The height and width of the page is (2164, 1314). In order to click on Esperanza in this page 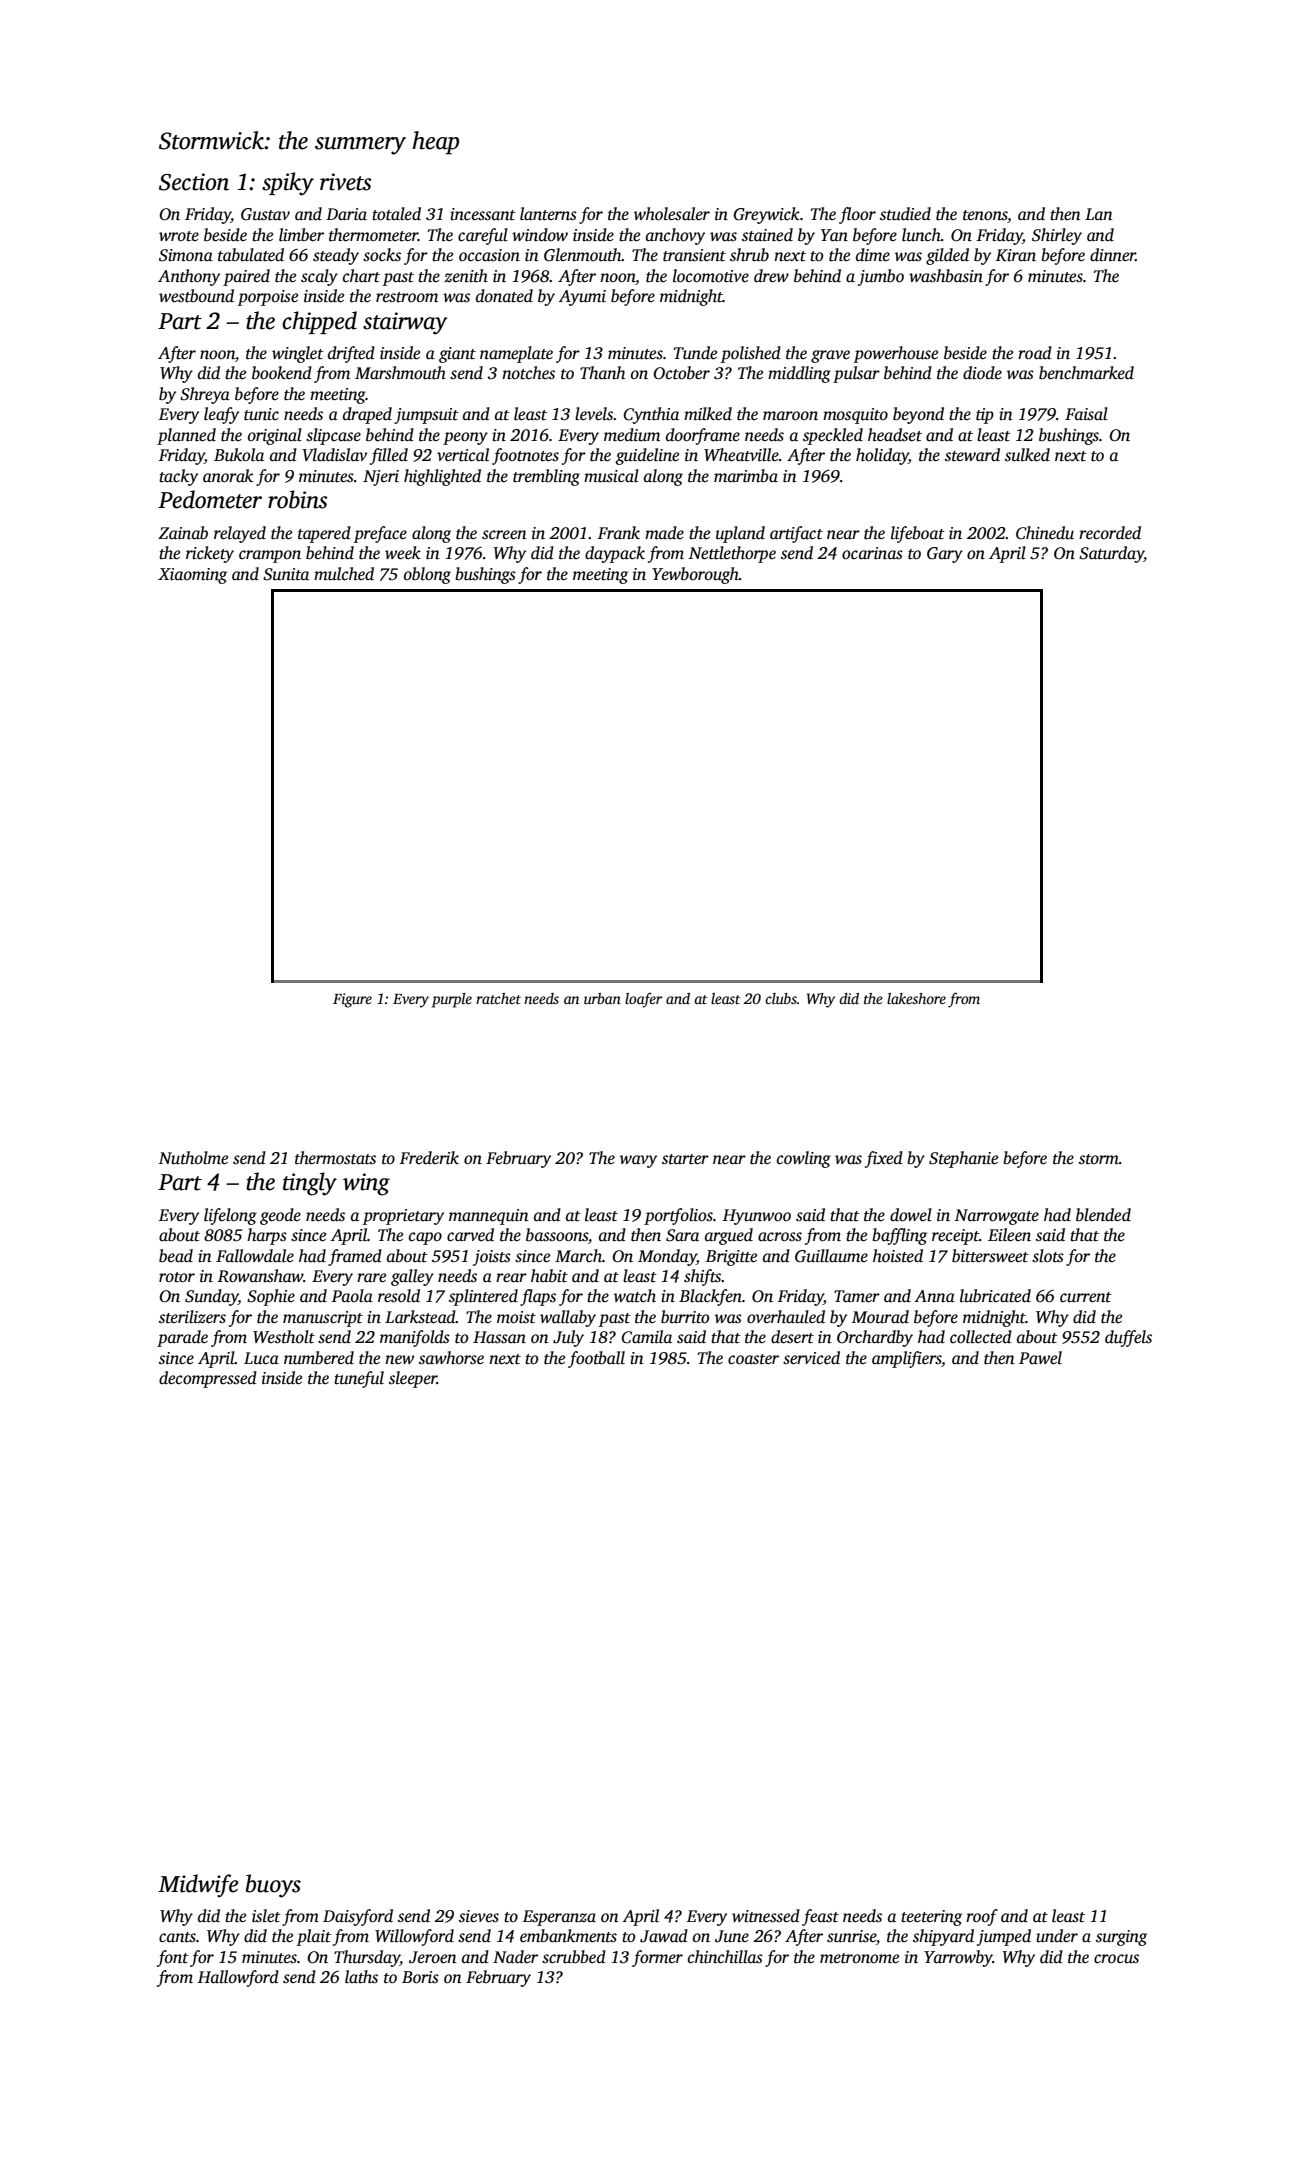, I will do `click(559, 1918)`.
